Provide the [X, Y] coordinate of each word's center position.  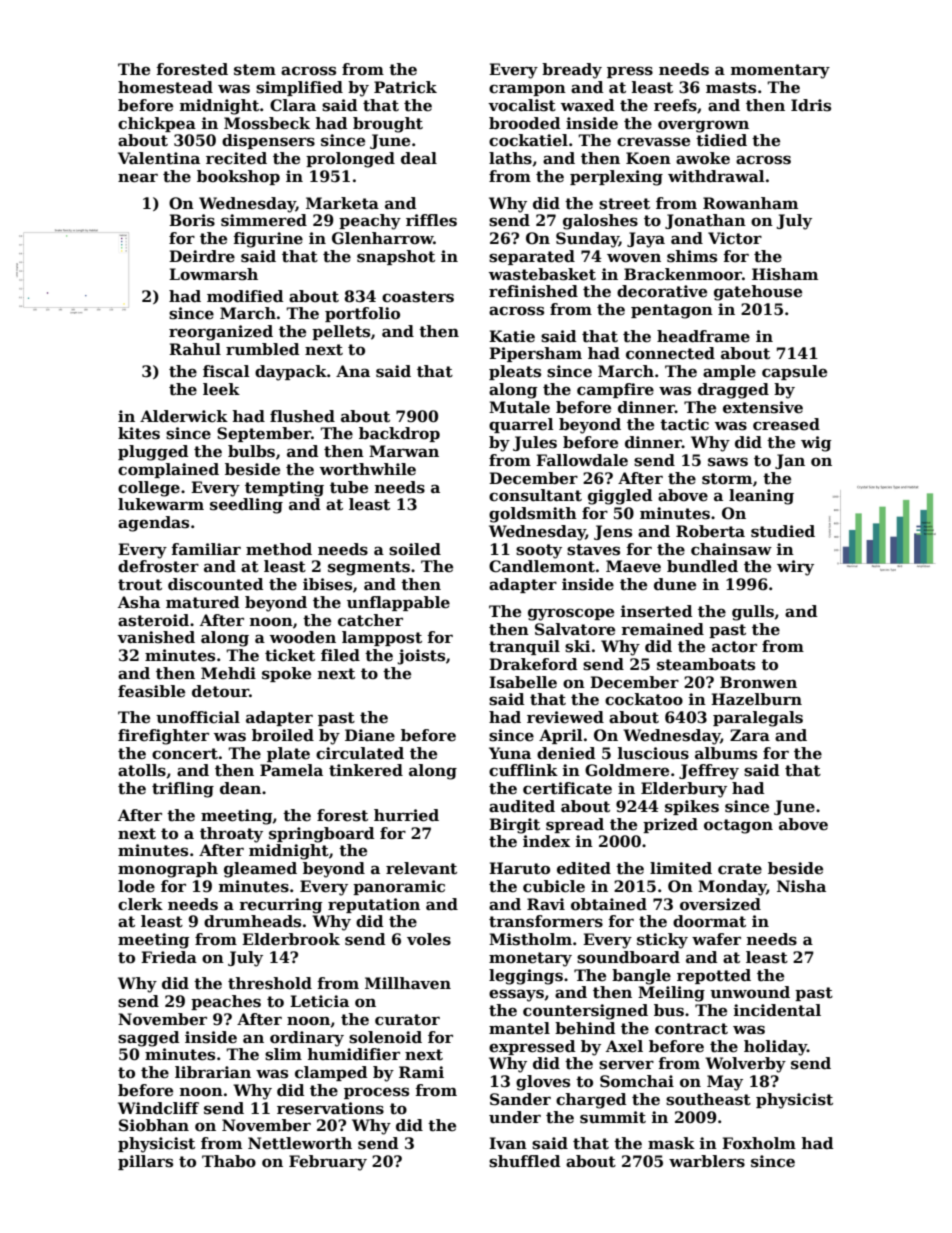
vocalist [522, 105]
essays [516, 995]
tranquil [524, 647]
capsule [794, 372]
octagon [738, 826]
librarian [213, 1072]
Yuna [510, 753]
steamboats [706, 664]
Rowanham [750, 203]
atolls [142, 770]
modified [245, 296]
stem [255, 70]
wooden [303, 637]
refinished [533, 291]
